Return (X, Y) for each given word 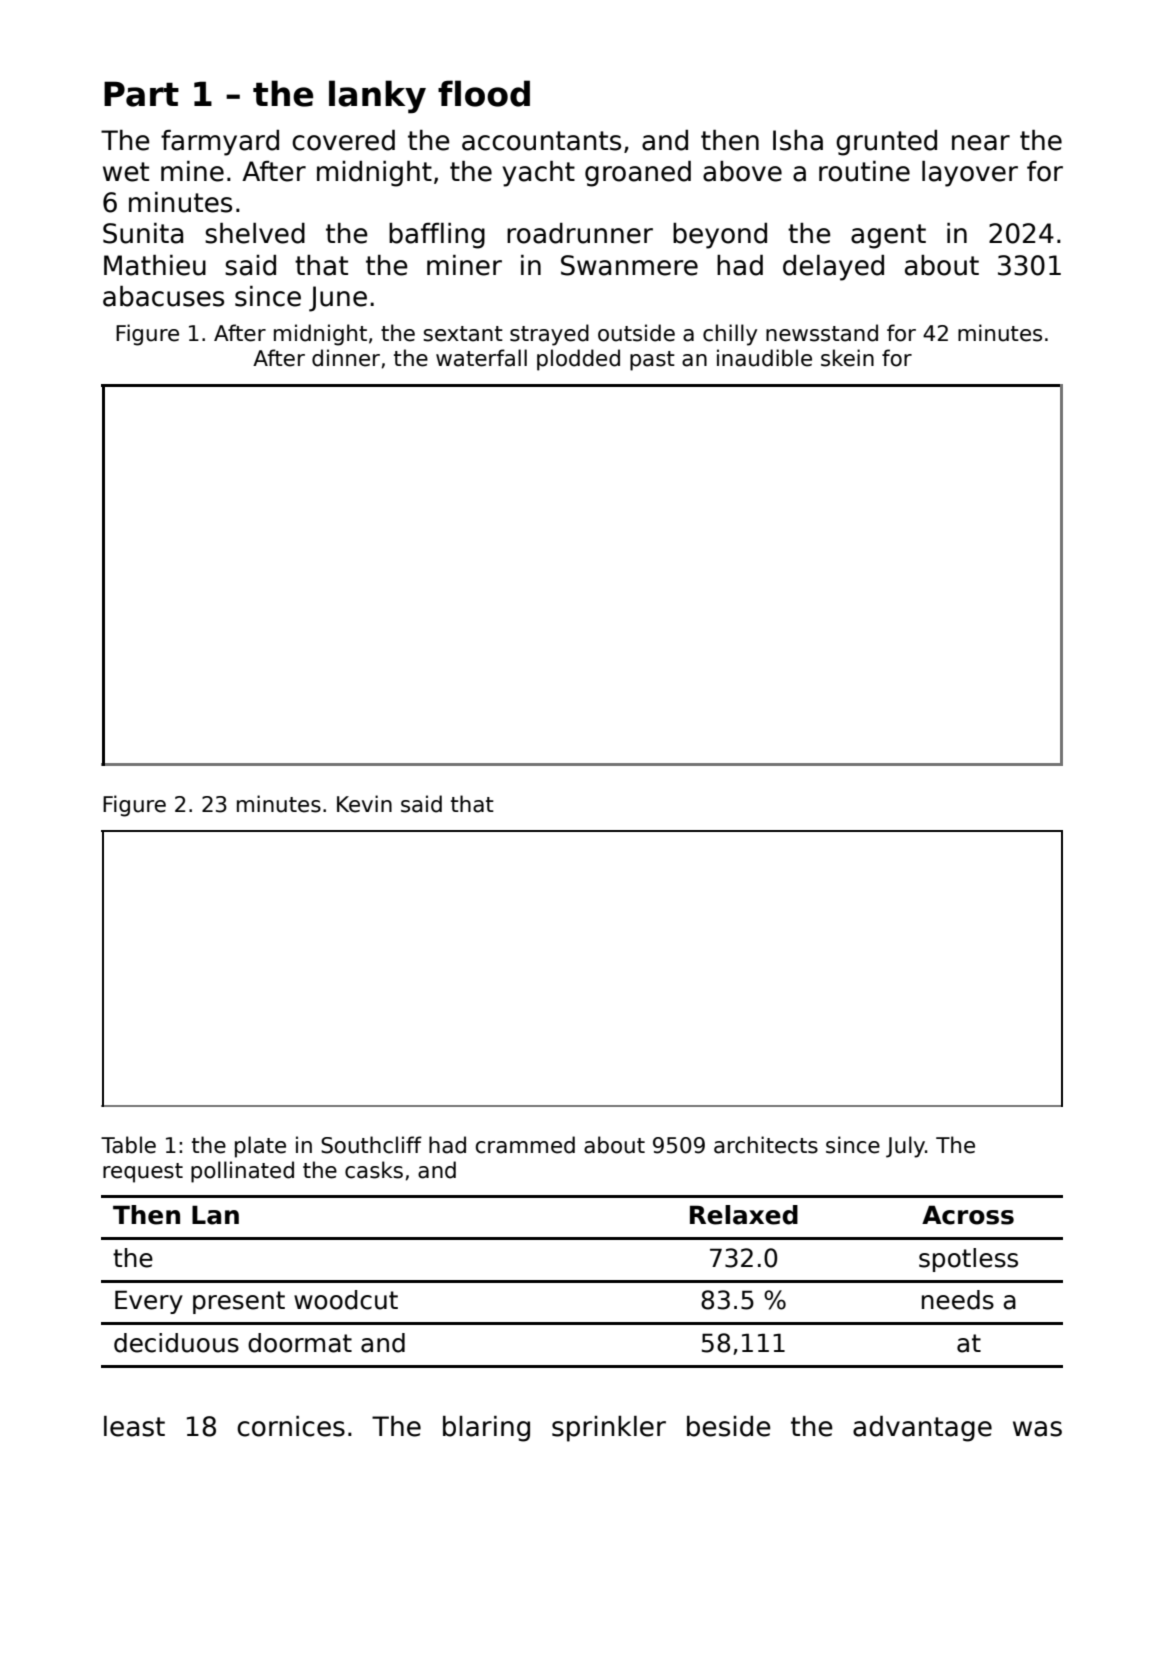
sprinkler (609, 1429)
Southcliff (371, 1145)
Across (968, 1215)
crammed (525, 1145)
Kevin (364, 804)
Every (149, 1302)
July (905, 1147)
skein (847, 358)
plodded (578, 360)
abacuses (163, 296)
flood (484, 93)
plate (260, 1147)
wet (126, 172)
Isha (798, 140)
